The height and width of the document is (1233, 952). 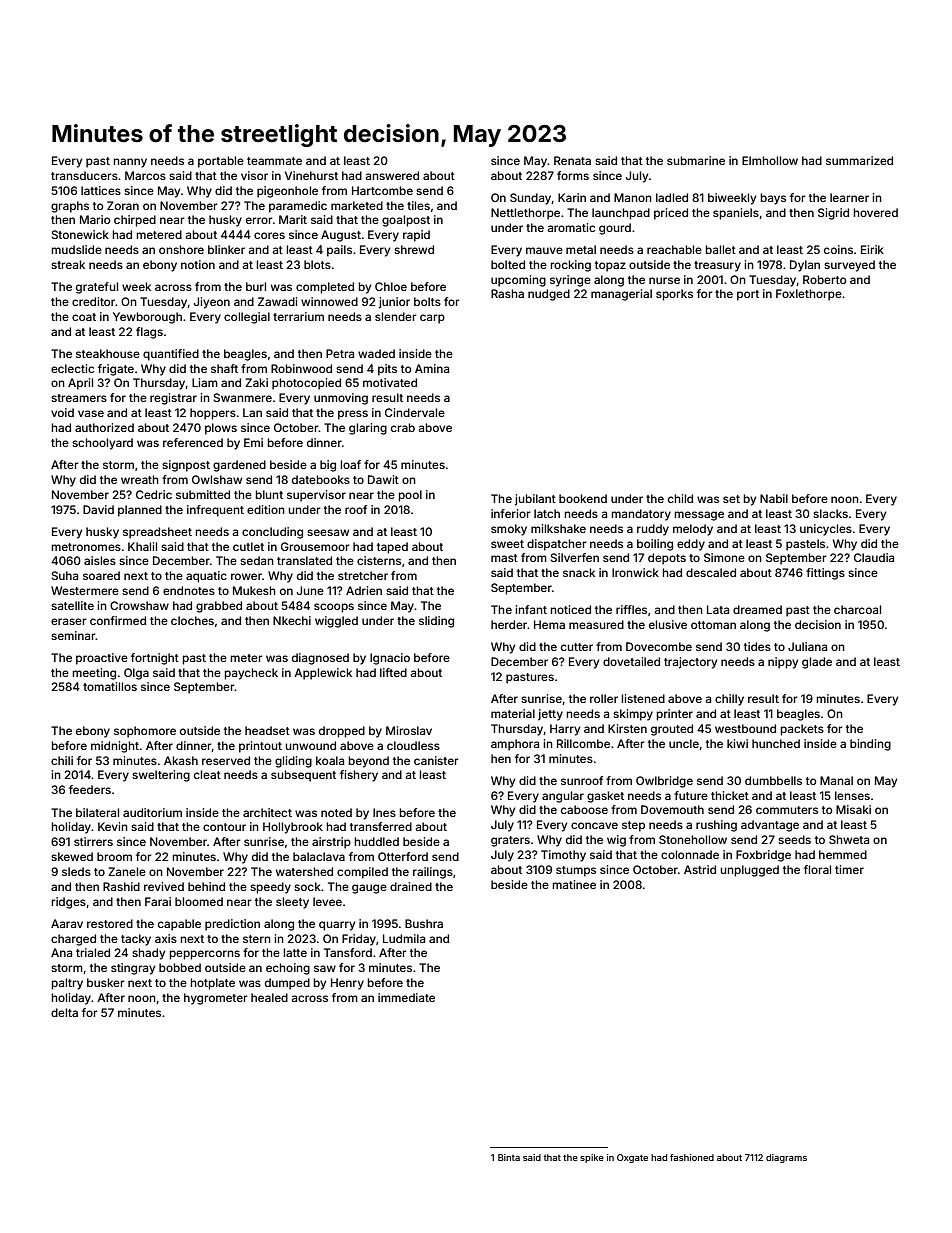 I want to click on sporks, so click(x=674, y=295).
